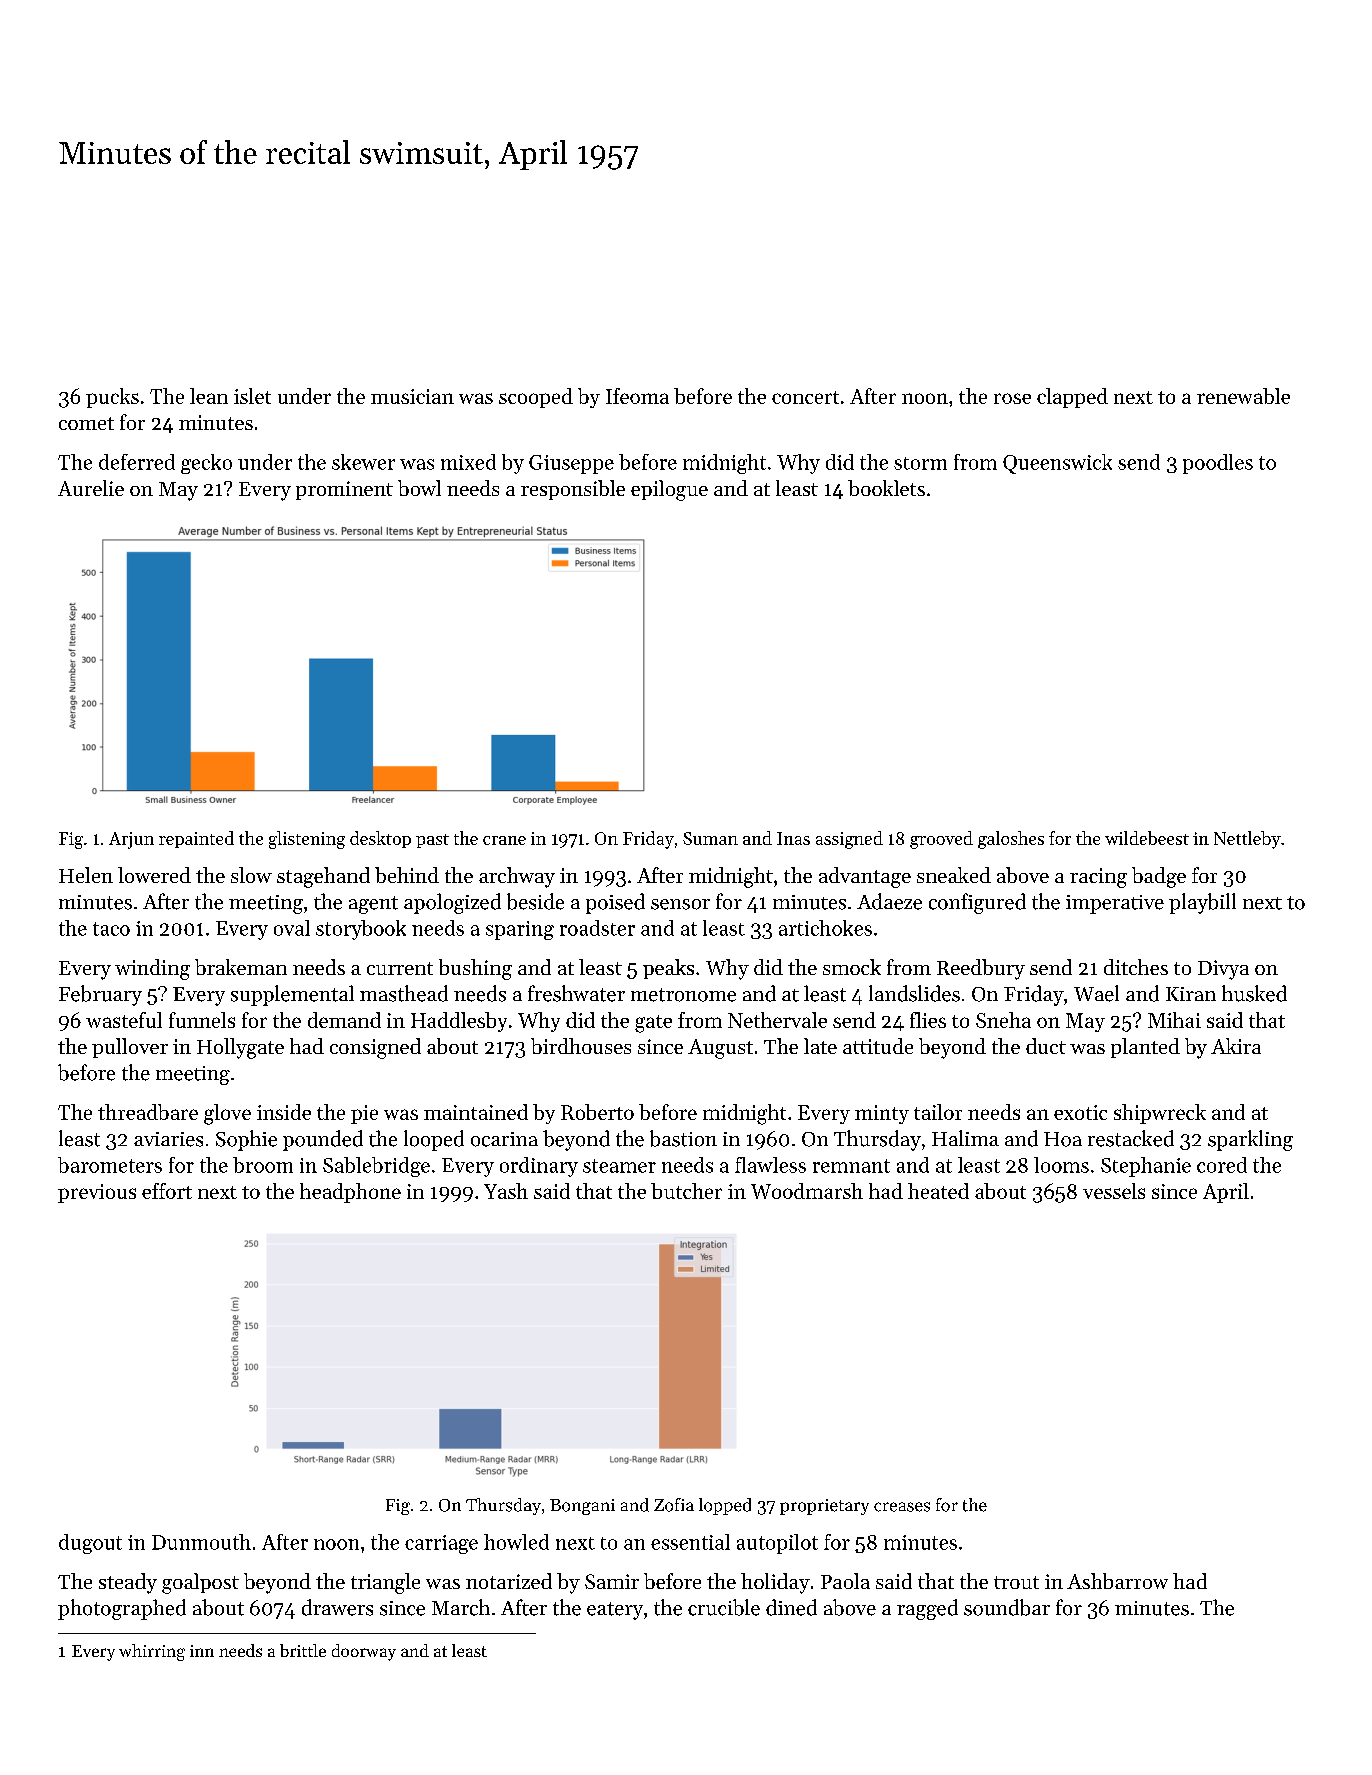 The height and width of the screenshot is (1775, 1372). Describe the element at coordinates (419, 488) in the screenshot. I see `bowl` at that location.
